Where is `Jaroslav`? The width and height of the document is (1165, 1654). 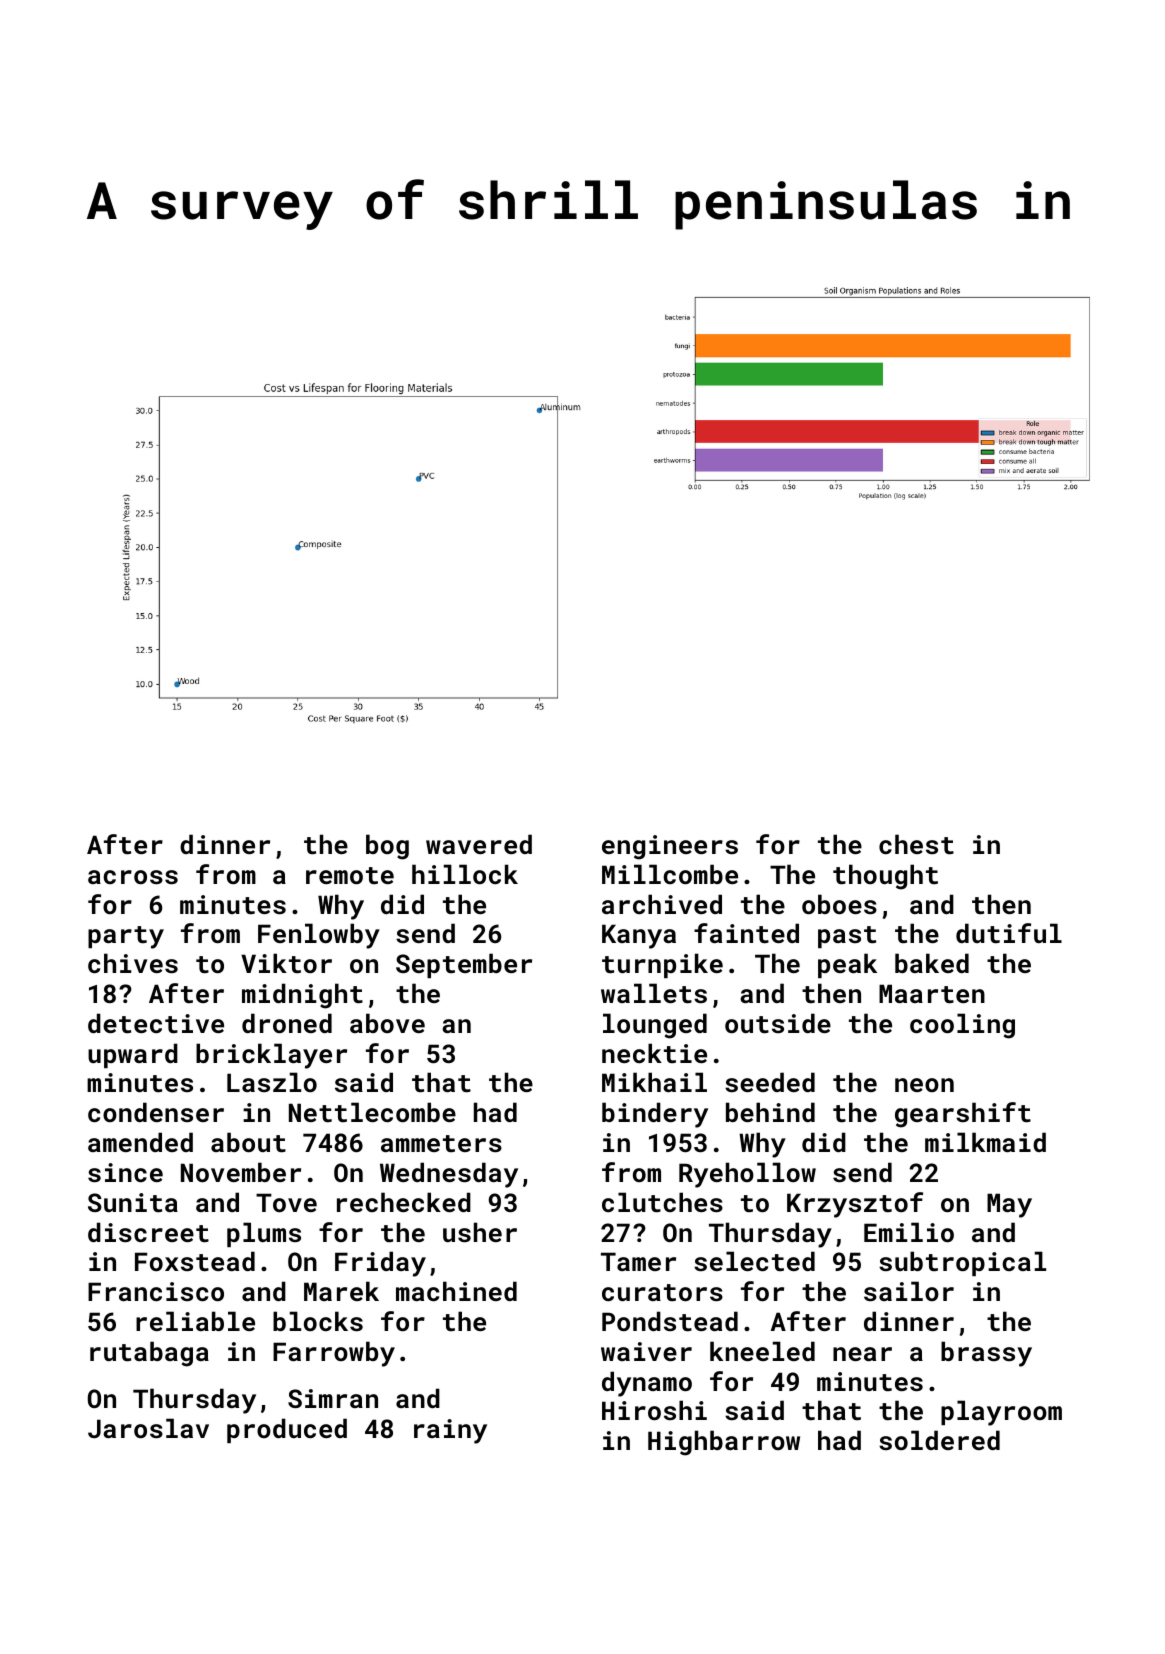 Jaroslav is located at coordinates (148, 1428).
